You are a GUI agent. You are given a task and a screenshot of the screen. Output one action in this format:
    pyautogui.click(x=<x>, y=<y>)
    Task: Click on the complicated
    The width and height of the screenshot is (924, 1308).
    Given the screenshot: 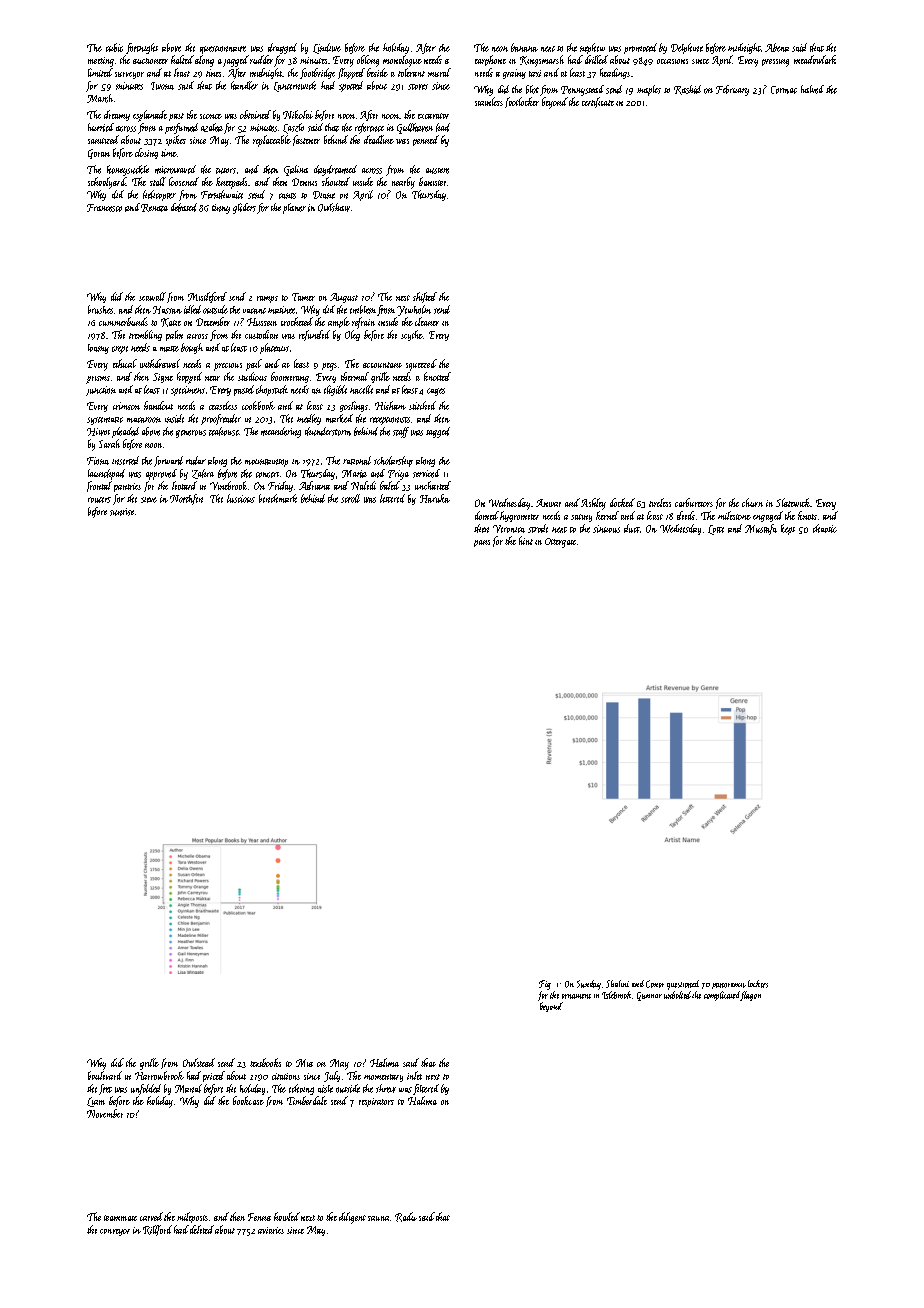 What is the action you would take?
    pyautogui.click(x=722, y=996)
